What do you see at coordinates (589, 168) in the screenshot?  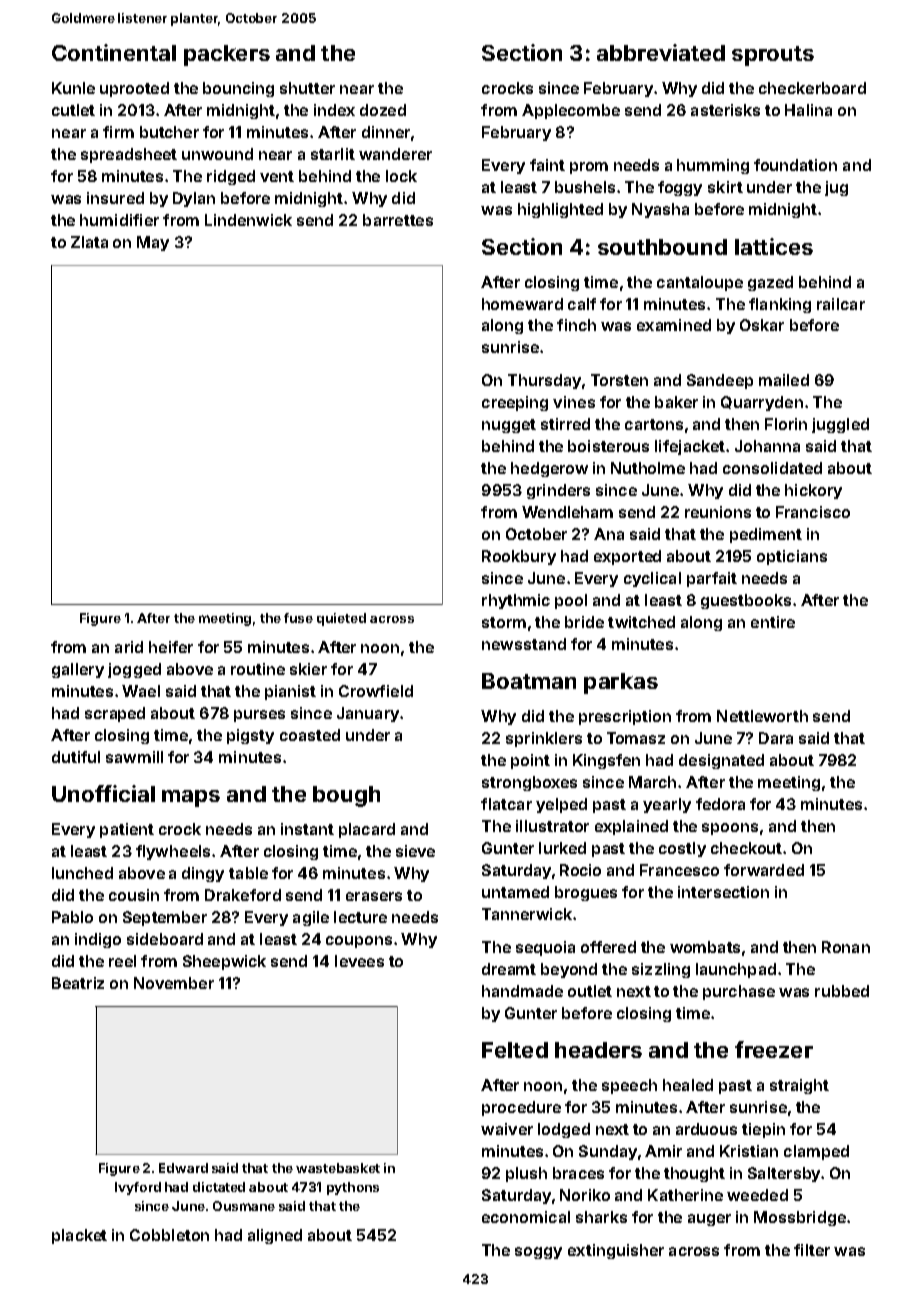 I see `prom` at bounding box center [589, 168].
